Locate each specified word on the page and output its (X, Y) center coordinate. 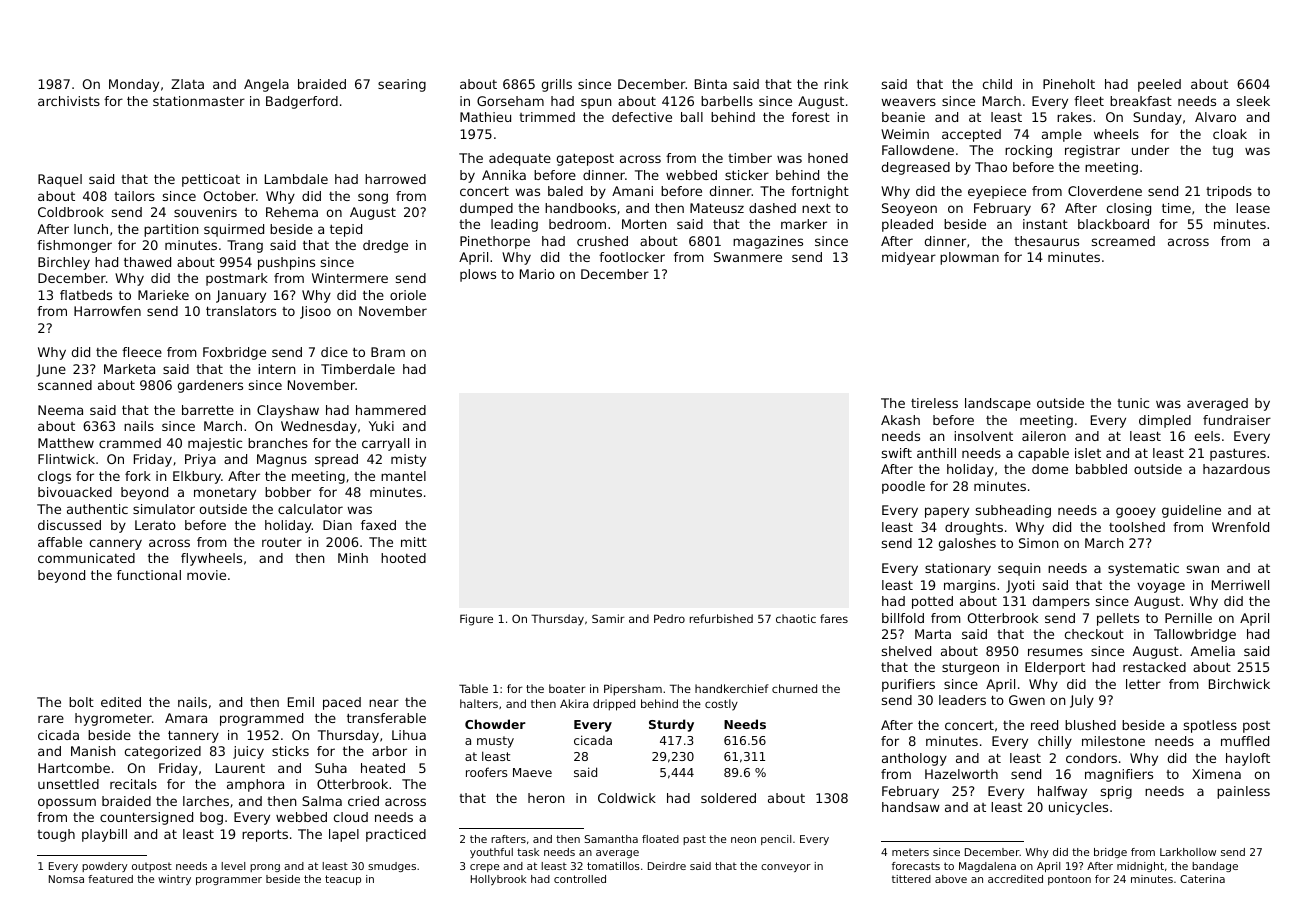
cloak (1230, 134)
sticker (747, 175)
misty (408, 460)
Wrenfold (1240, 527)
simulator (164, 509)
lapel (344, 835)
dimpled (1165, 421)
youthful (491, 853)
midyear (909, 258)
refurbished (721, 618)
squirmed (234, 230)
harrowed (395, 179)
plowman (969, 258)
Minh (353, 558)
